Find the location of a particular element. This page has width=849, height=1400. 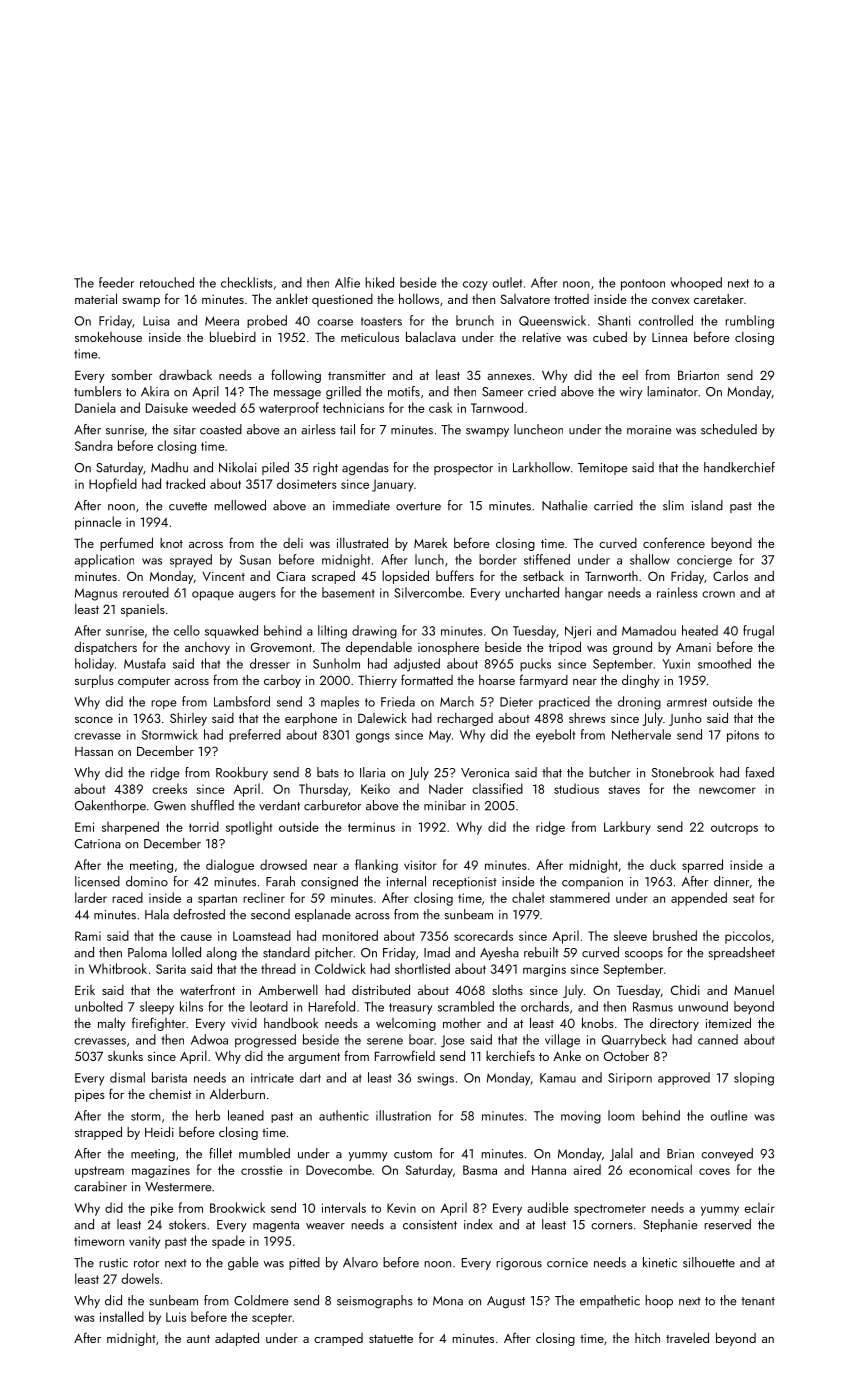

Larkbury is located at coordinates (627, 828).
